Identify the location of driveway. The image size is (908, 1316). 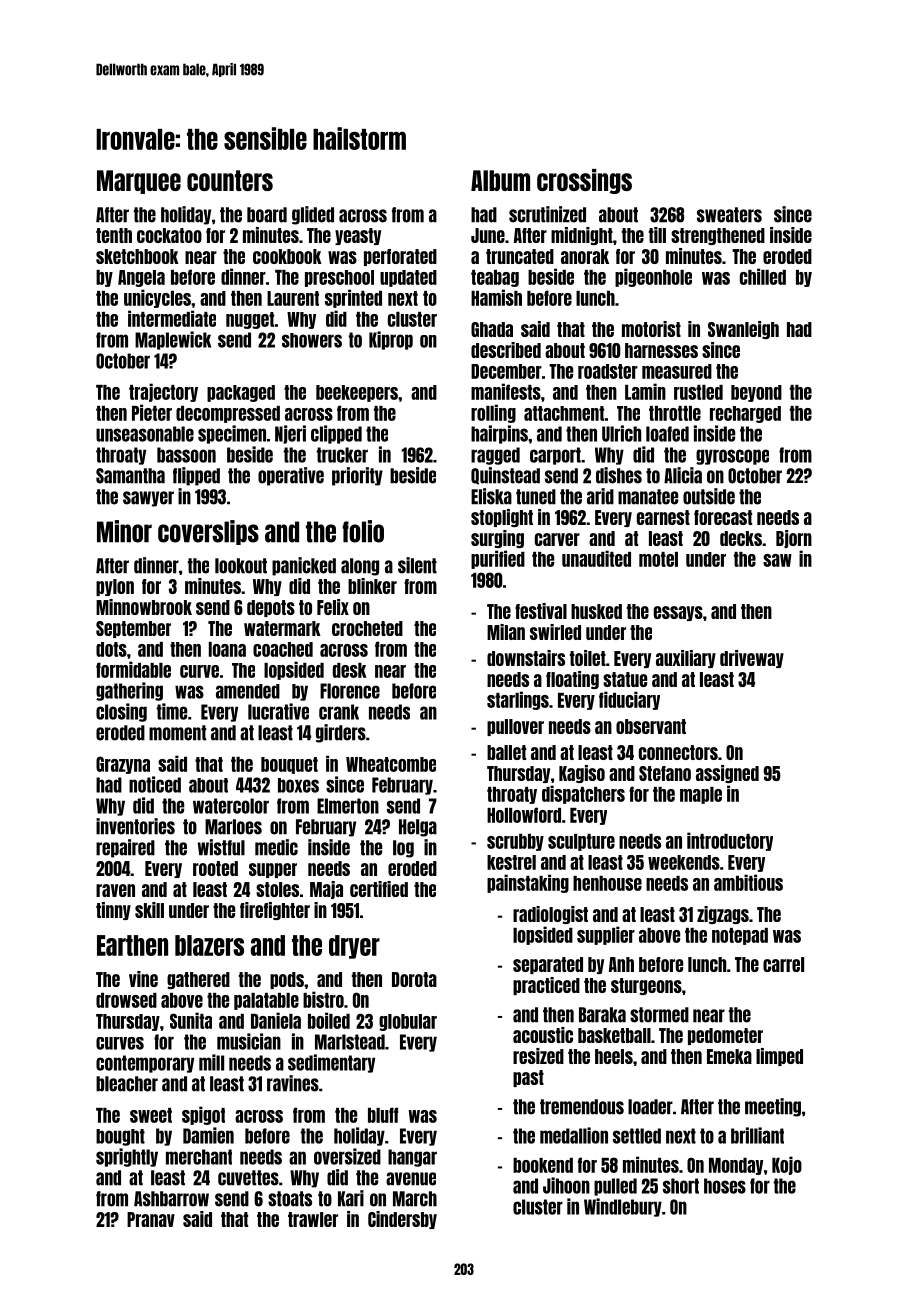
(752, 659).
